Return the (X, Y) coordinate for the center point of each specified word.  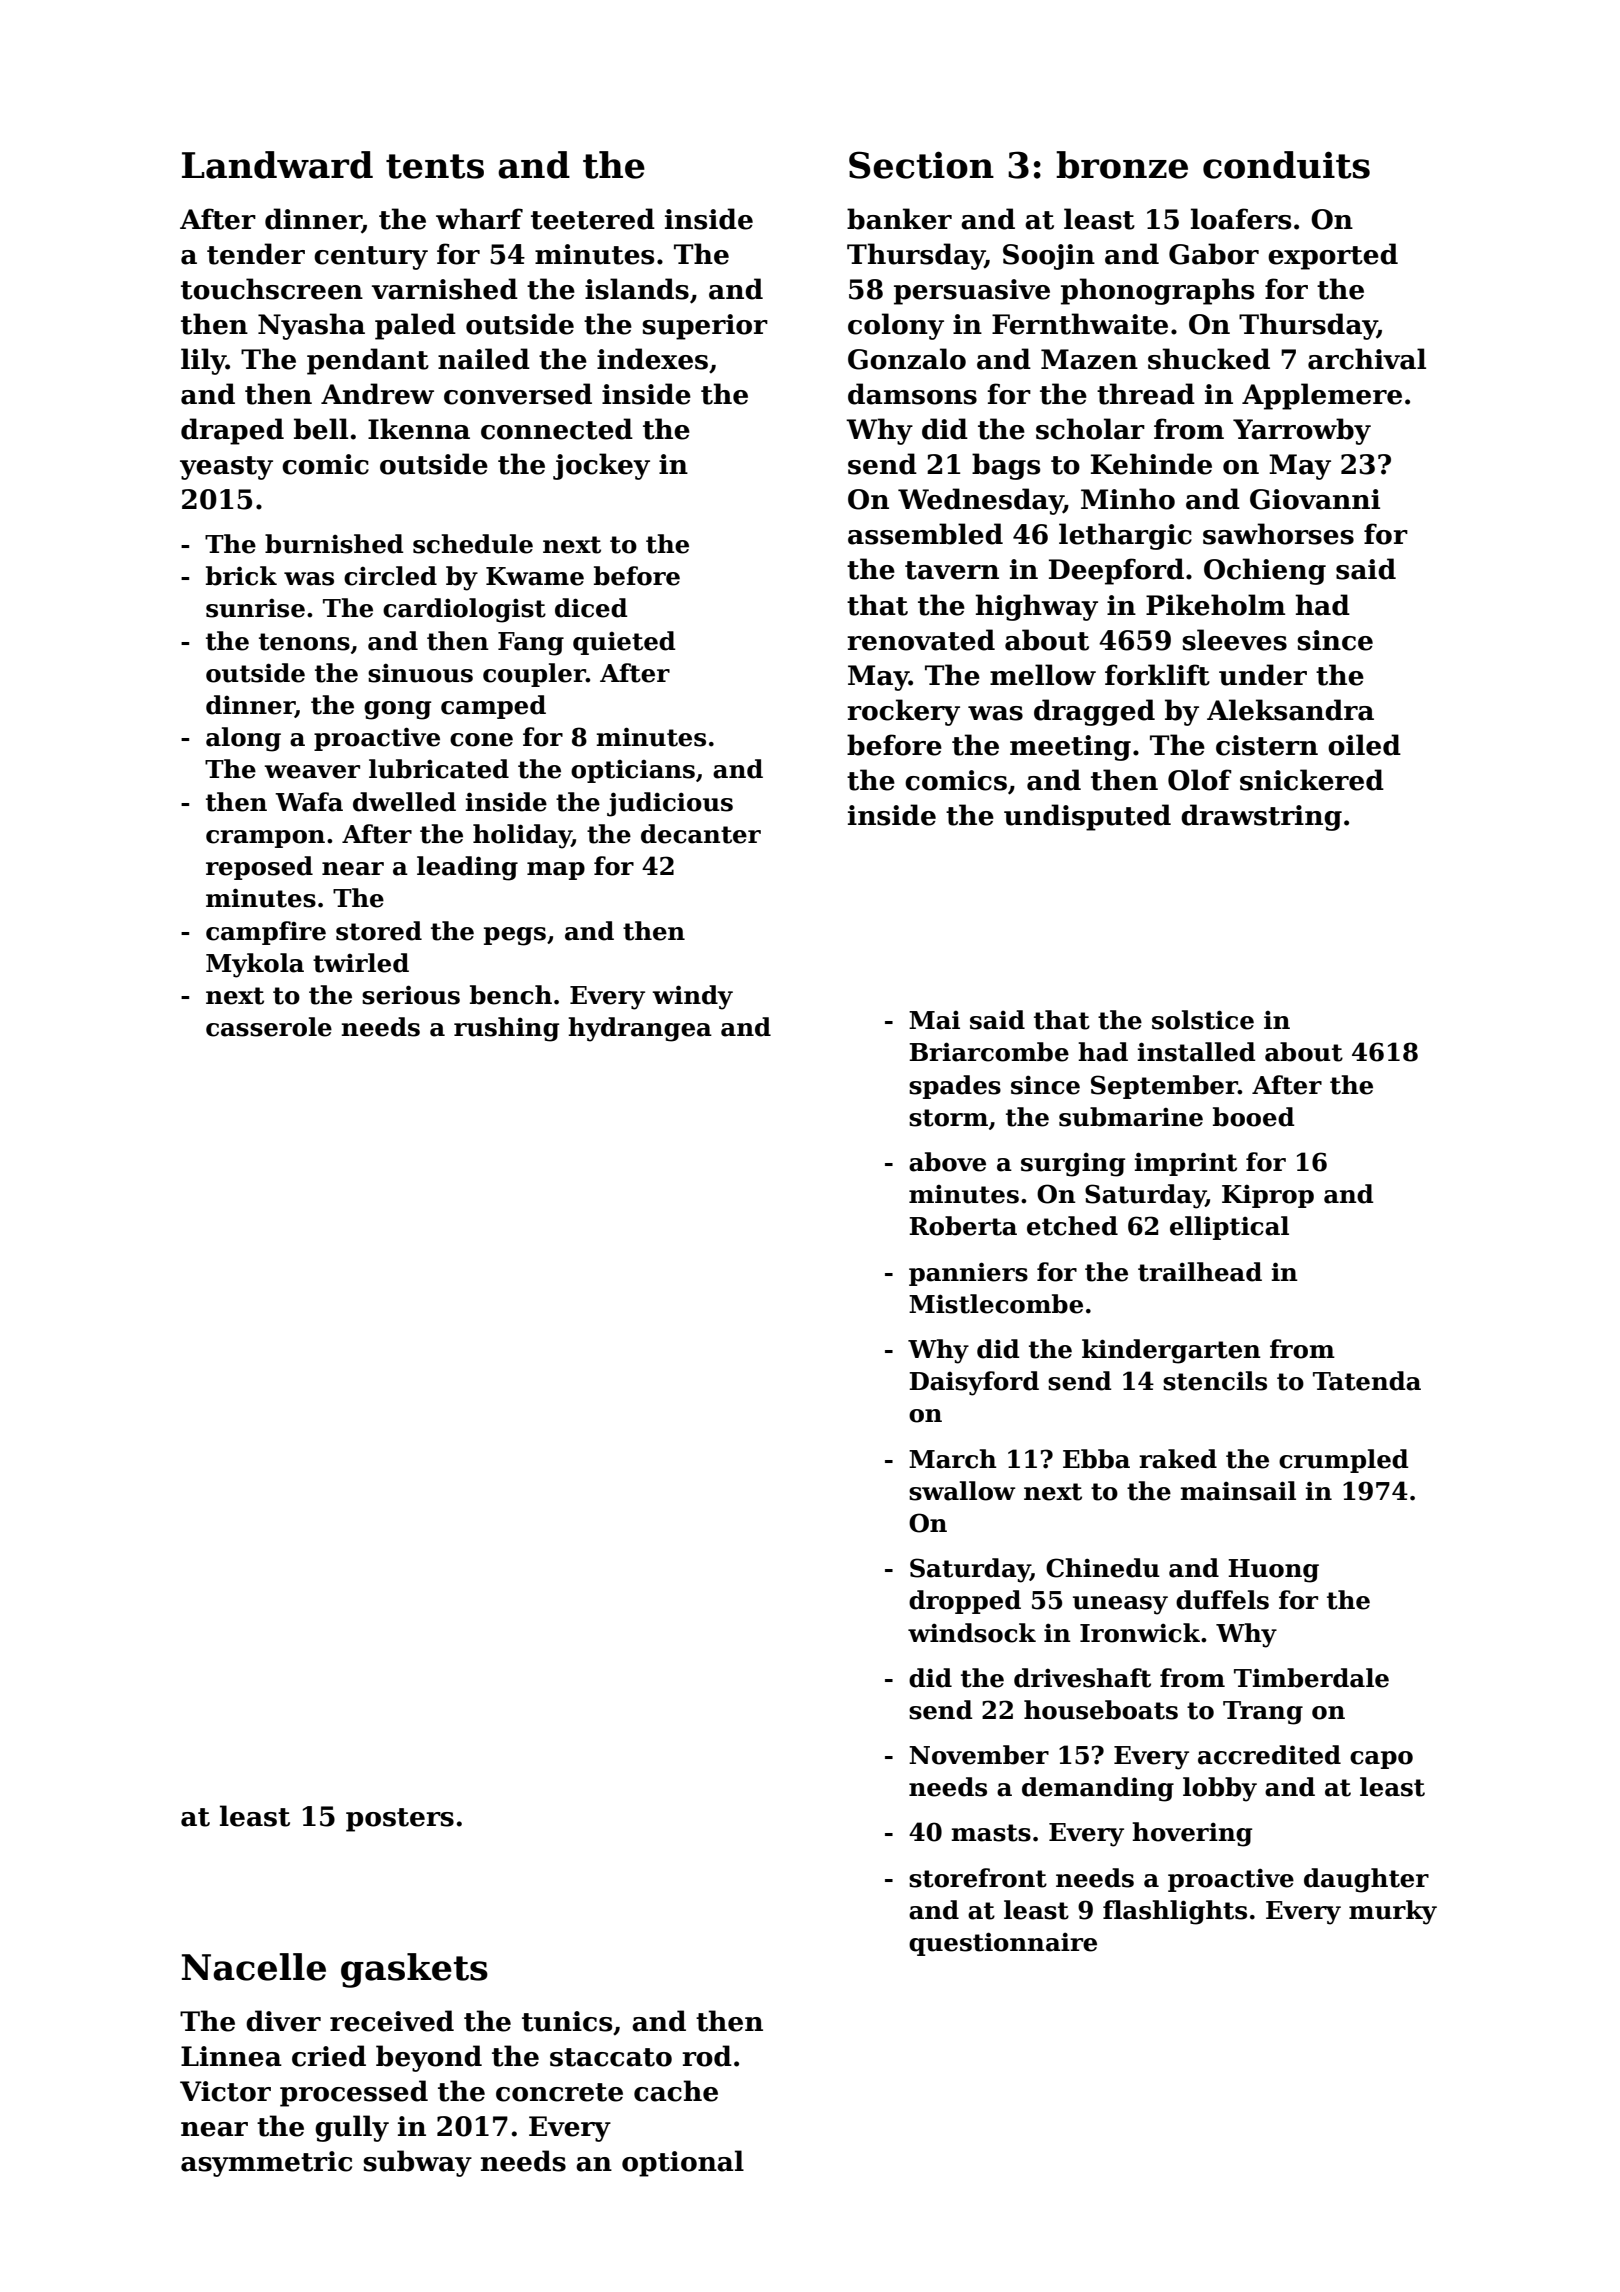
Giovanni (1315, 499)
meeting (1070, 748)
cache (676, 2091)
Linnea (231, 2056)
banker (899, 219)
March (953, 1459)
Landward (277, 165)
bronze (1122, 165)
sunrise (255, 608)
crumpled (1344, 1461)
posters (400, 1820)
